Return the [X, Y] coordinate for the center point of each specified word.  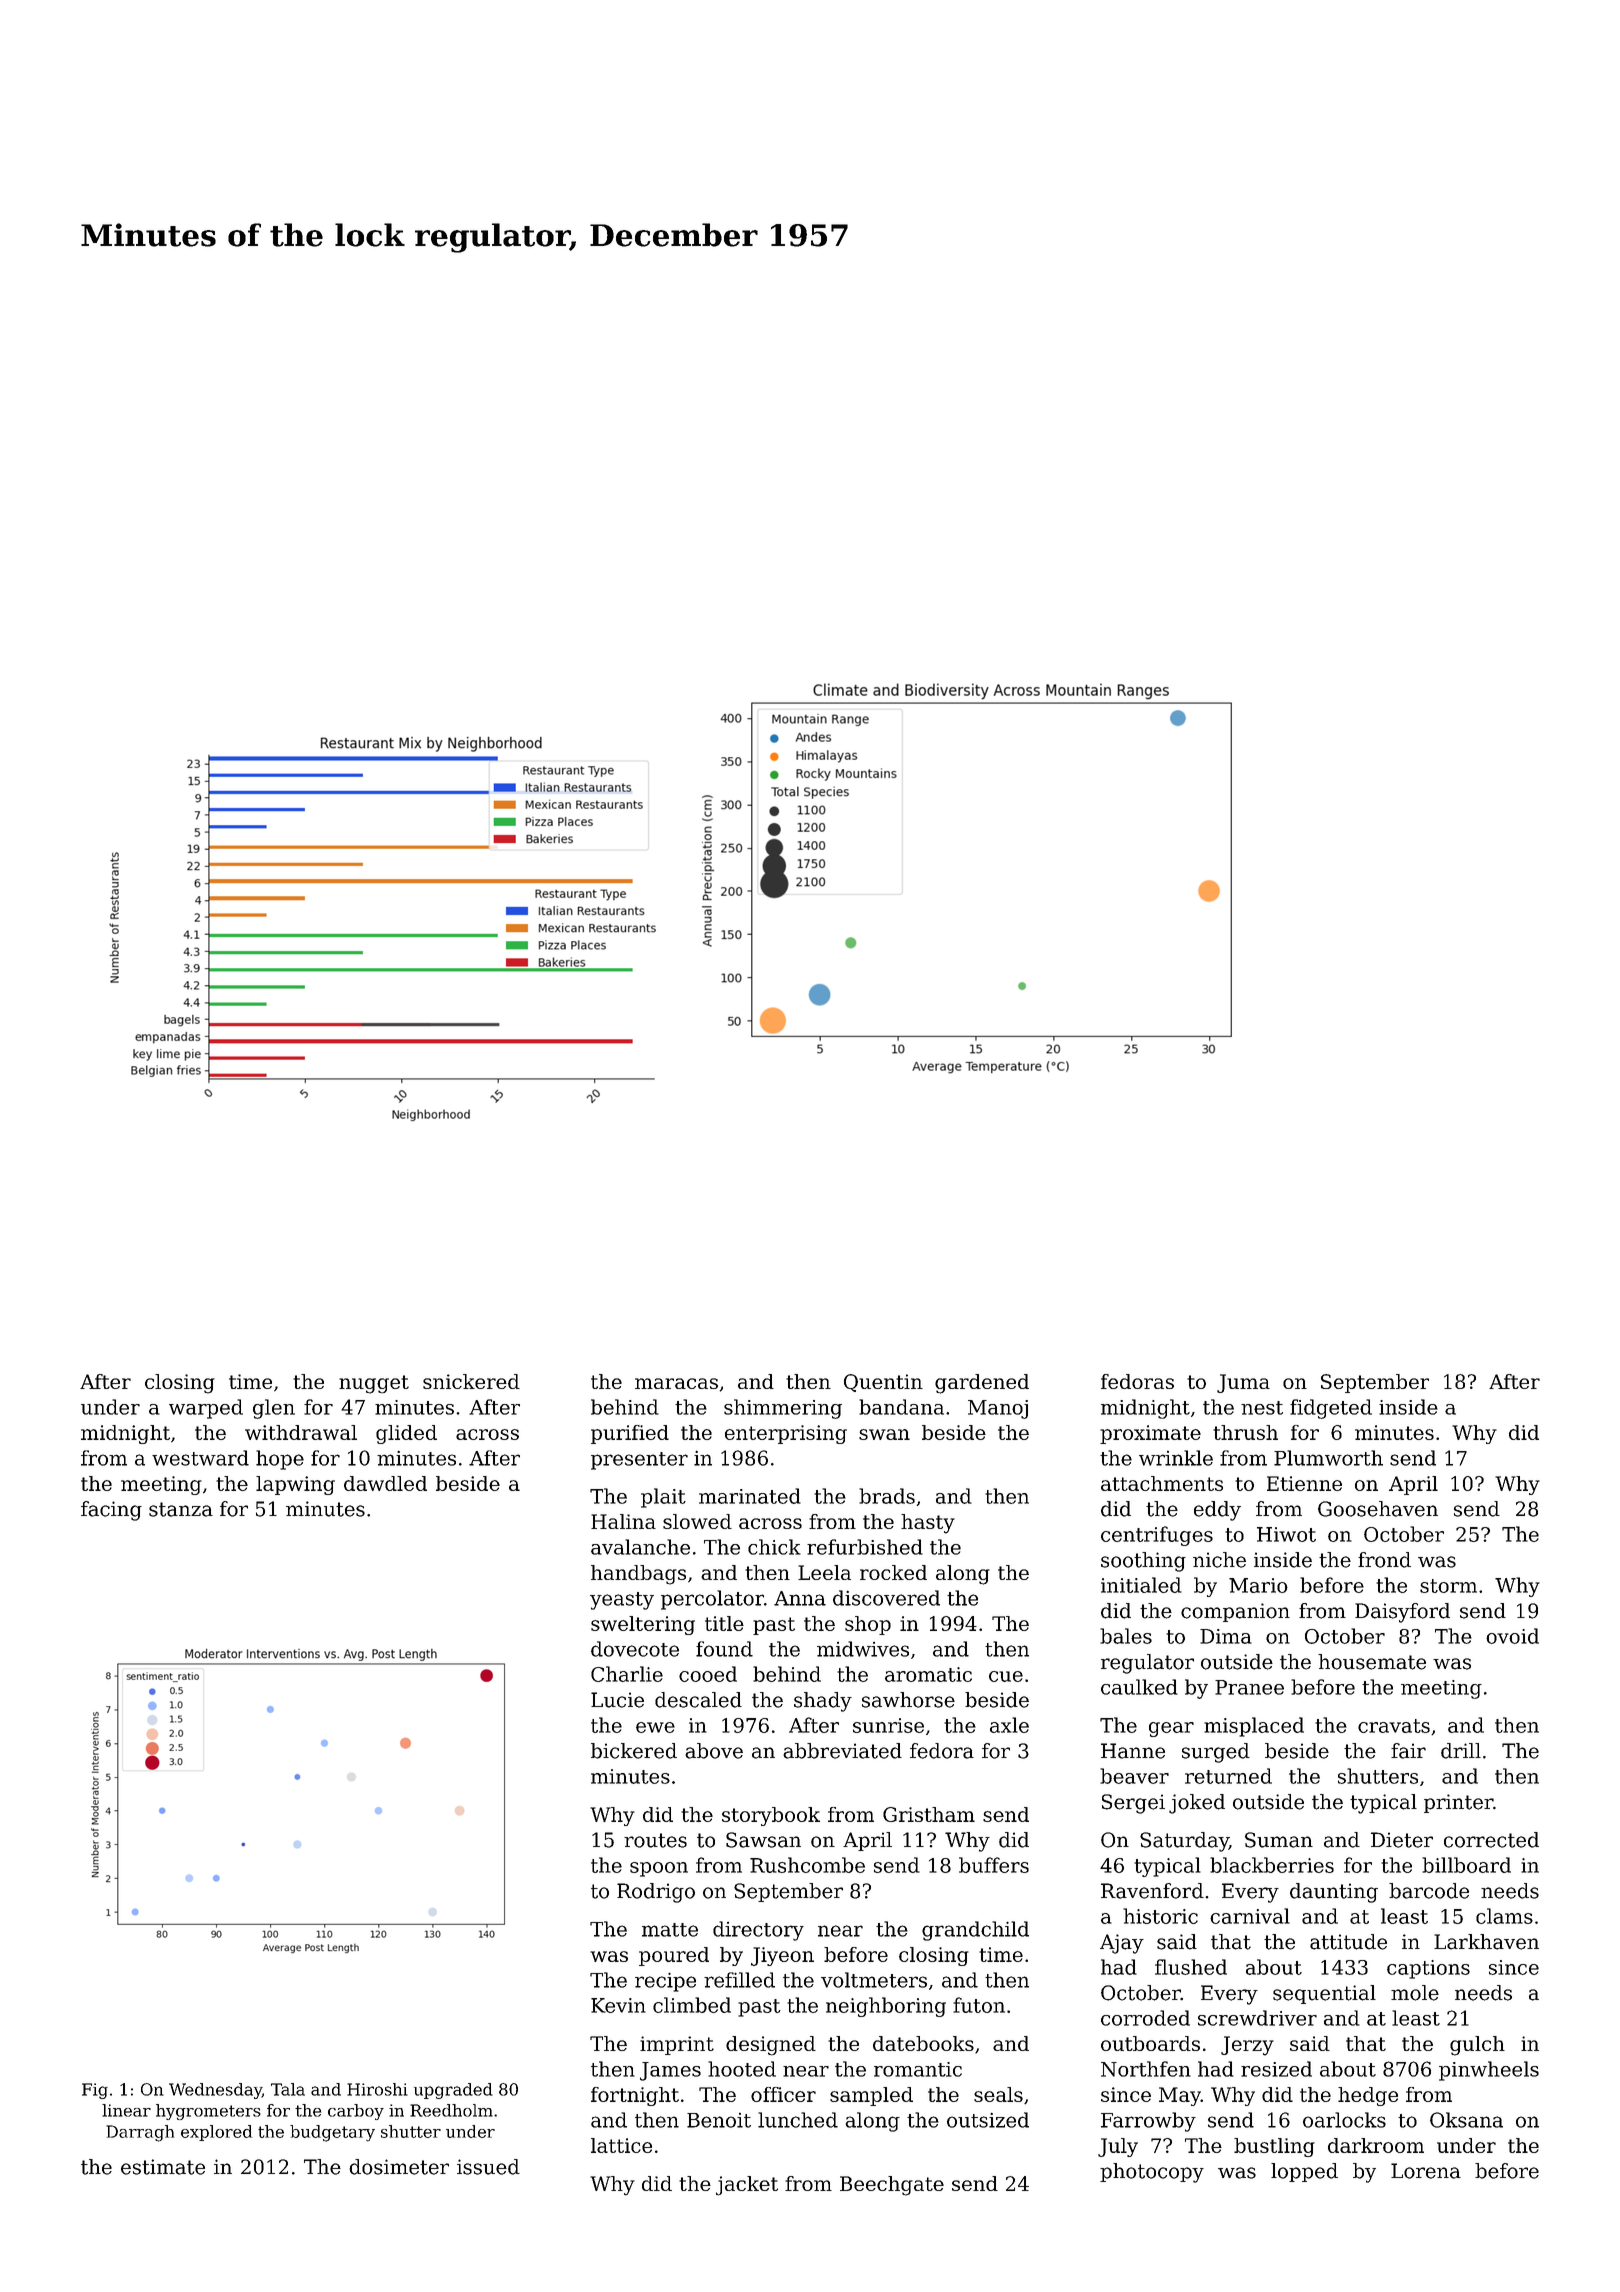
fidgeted [1331, 1409]
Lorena [1426, 2171]
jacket [747, 2186]
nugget [374, 1384]
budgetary [332, 2133]
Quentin [883, 1383]
